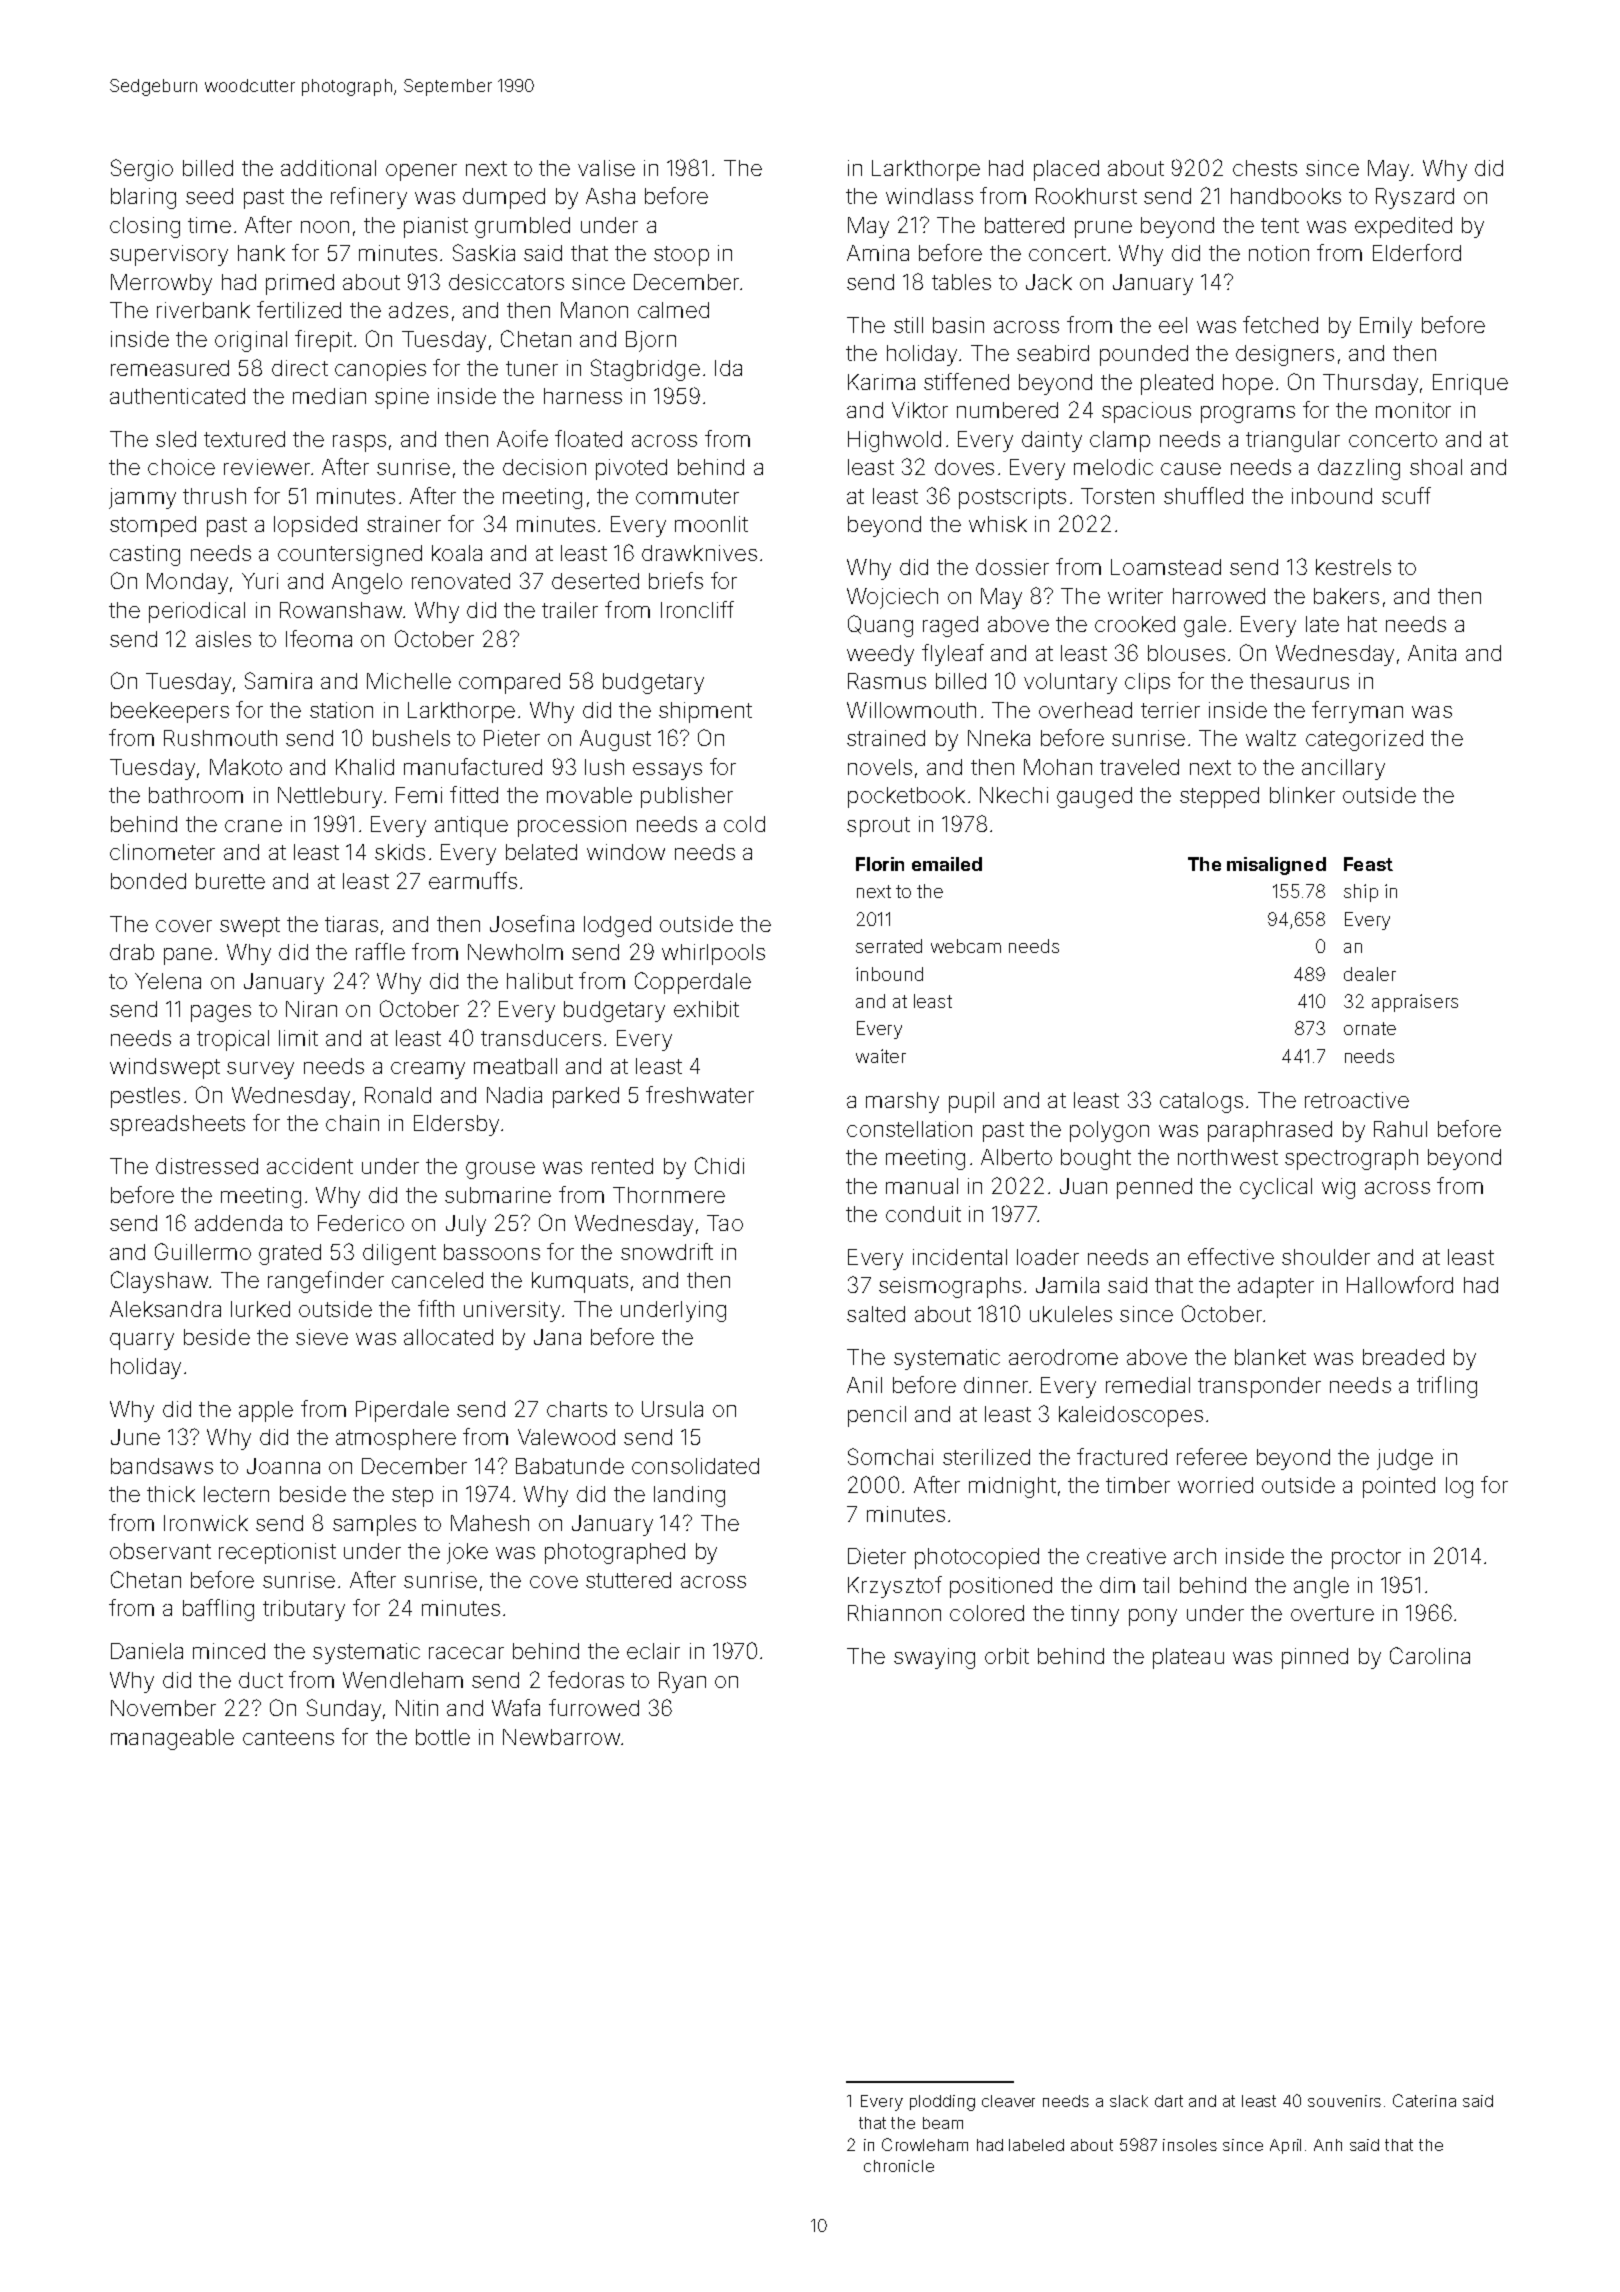  What do you see at coordinates (880, 864) in the screenshot?
I see `Florin` at bounding box center [880, 864].
